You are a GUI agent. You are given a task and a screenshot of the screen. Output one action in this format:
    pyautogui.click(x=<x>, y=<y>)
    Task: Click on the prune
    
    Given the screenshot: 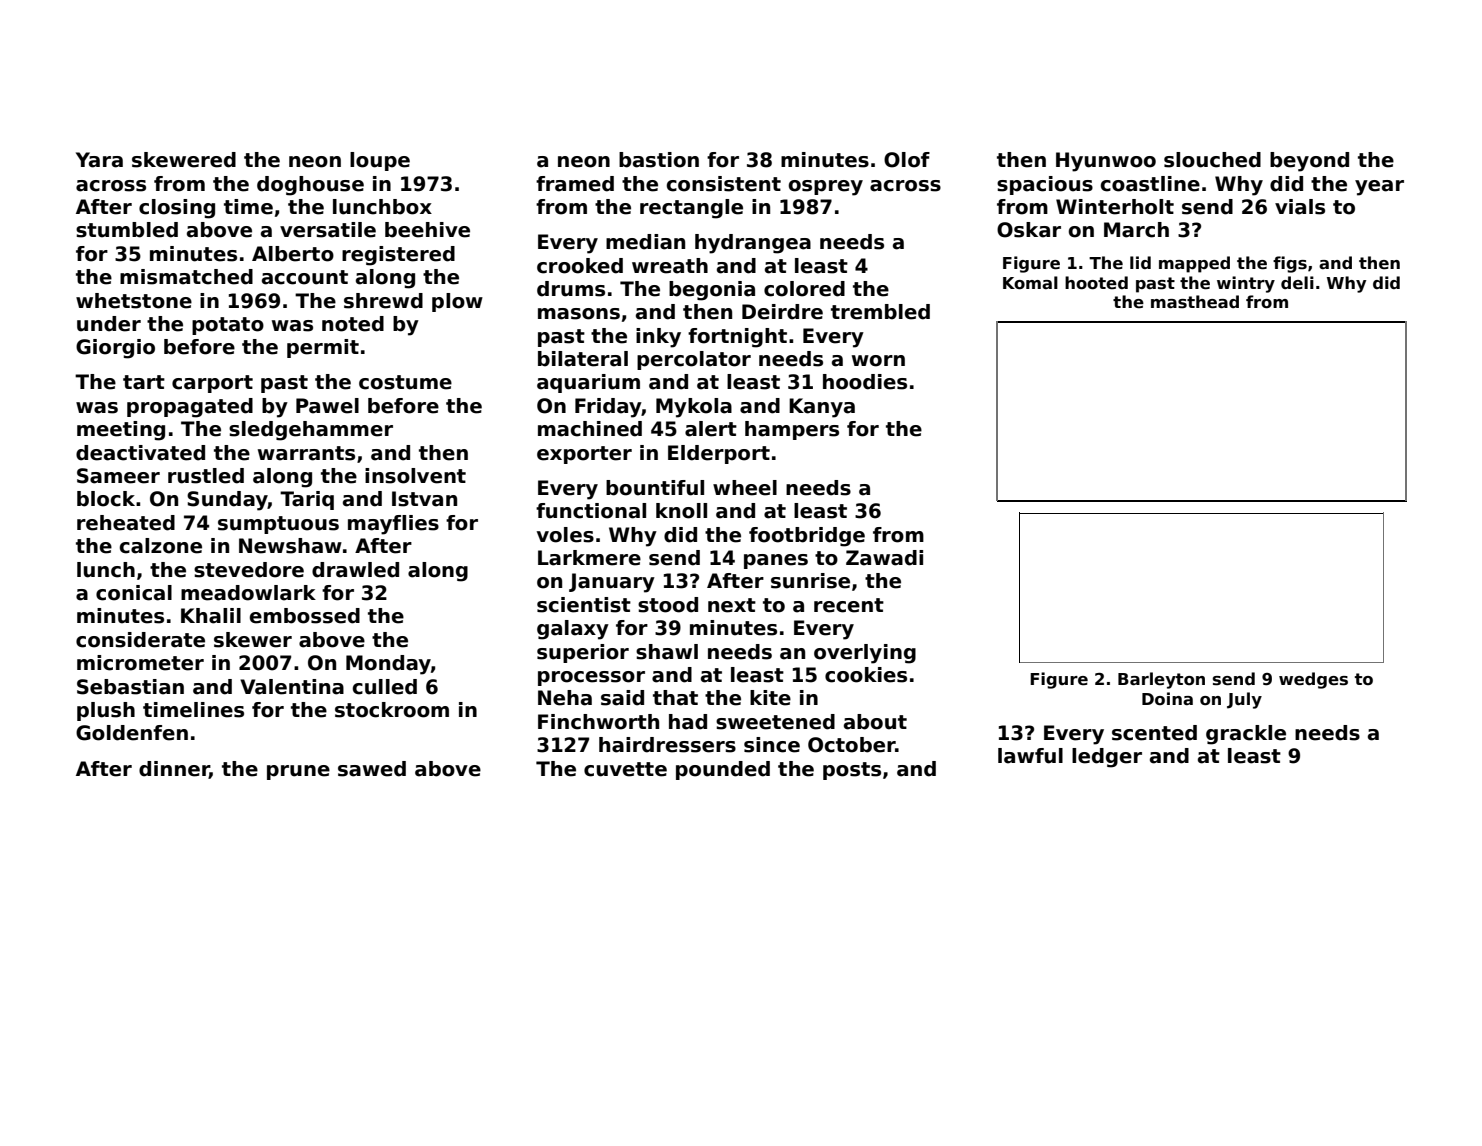 What is the action you would take?
    pyautogui.click(x=298, y=772)
